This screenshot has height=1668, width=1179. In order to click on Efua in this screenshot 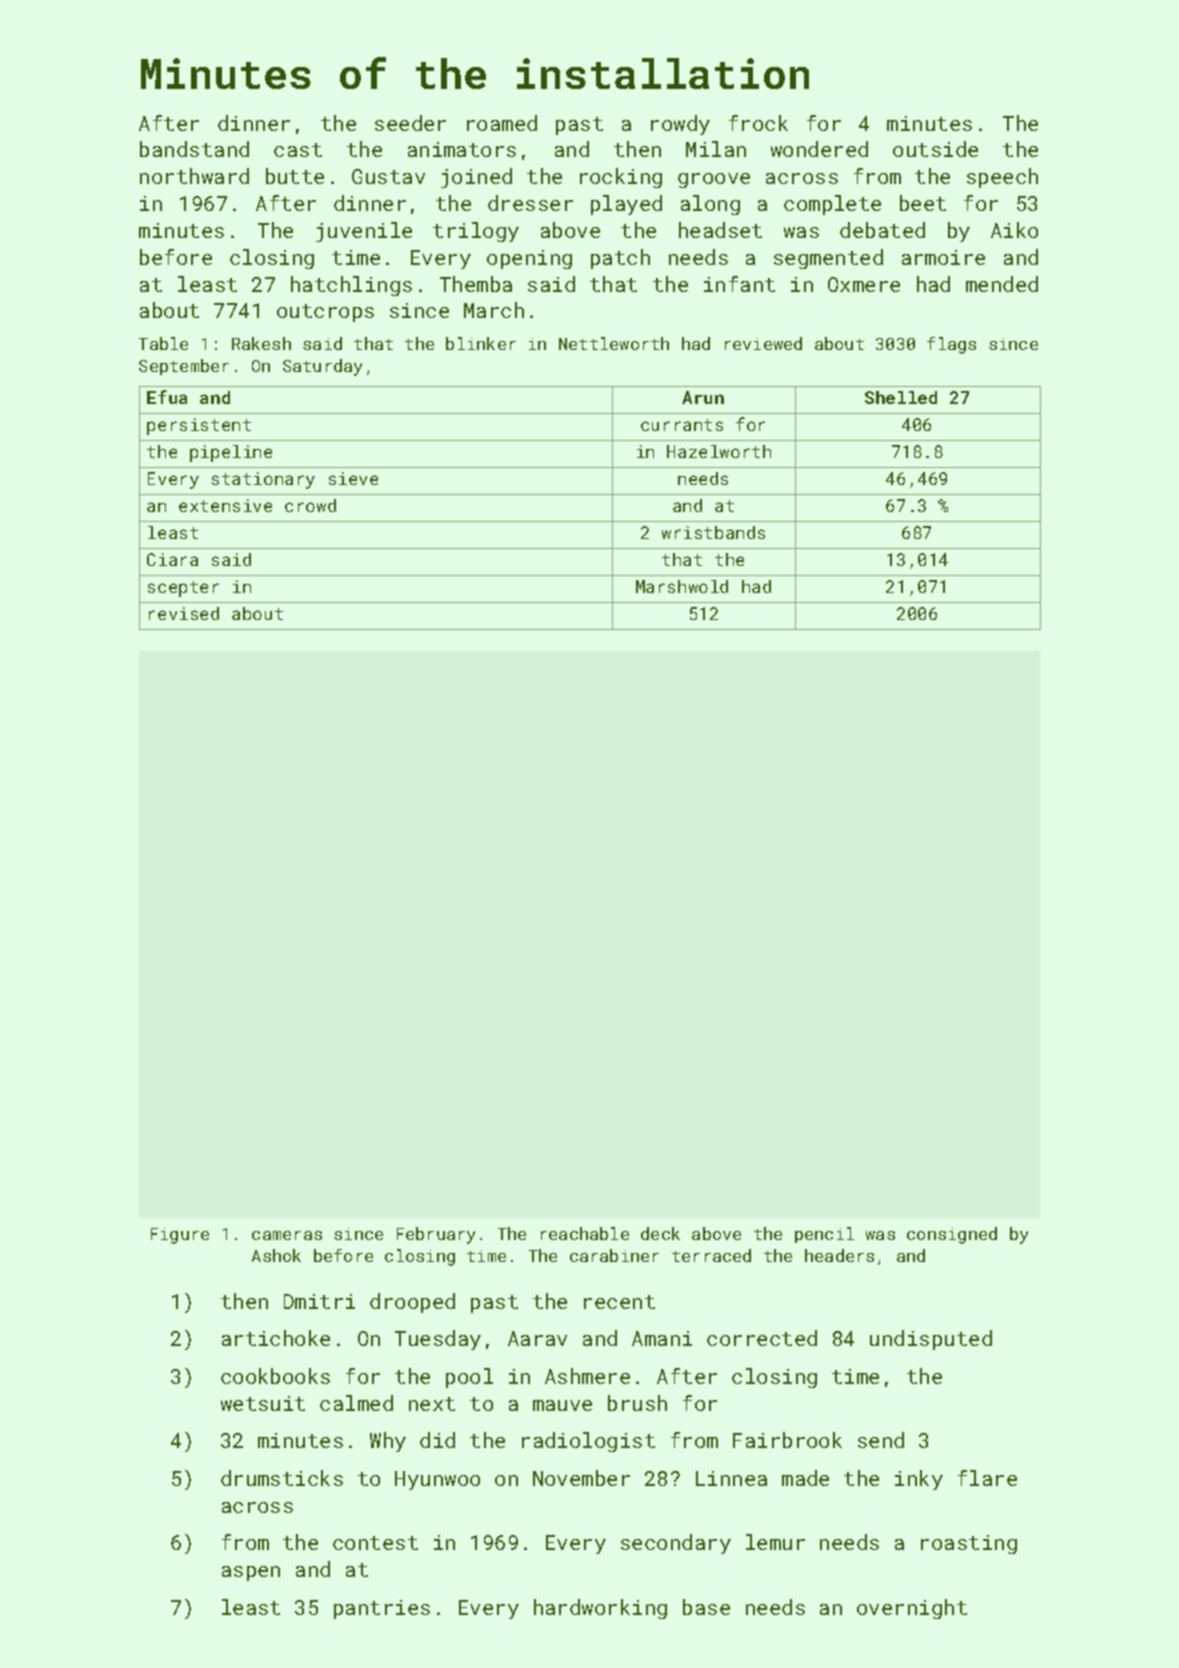, I will do `click(167, 397)`.
